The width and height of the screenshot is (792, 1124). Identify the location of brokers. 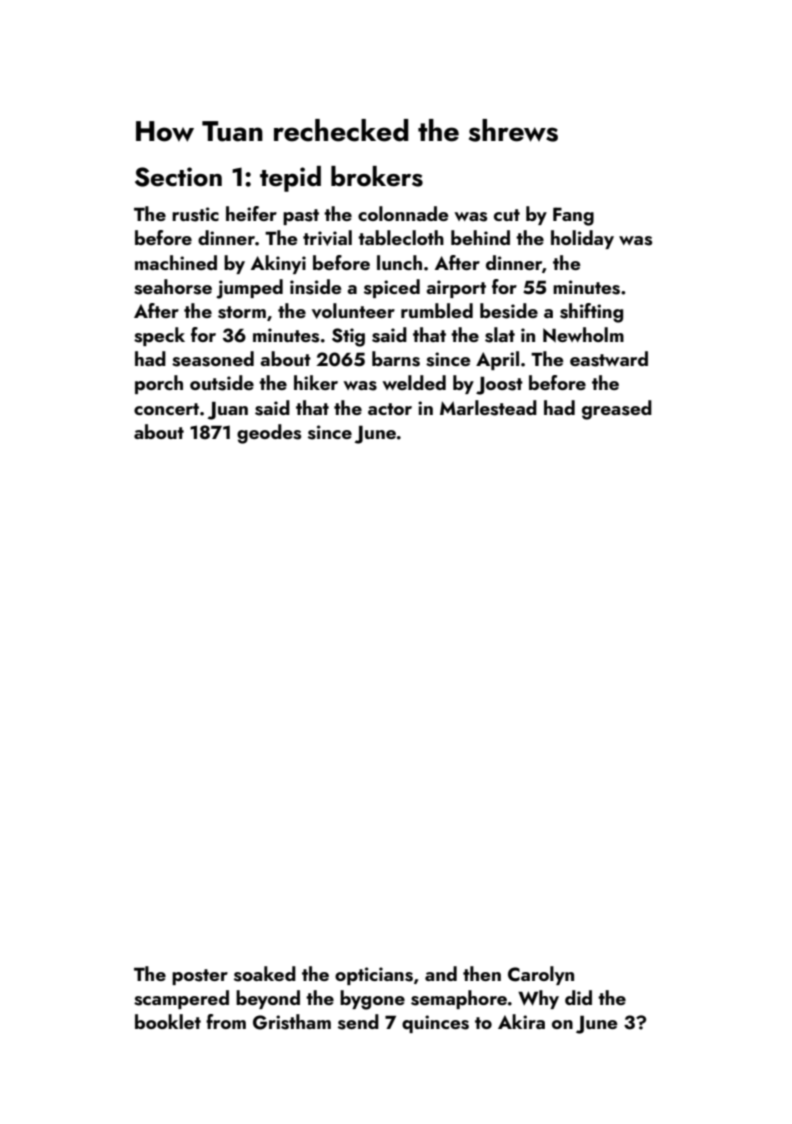
(377, 176).
